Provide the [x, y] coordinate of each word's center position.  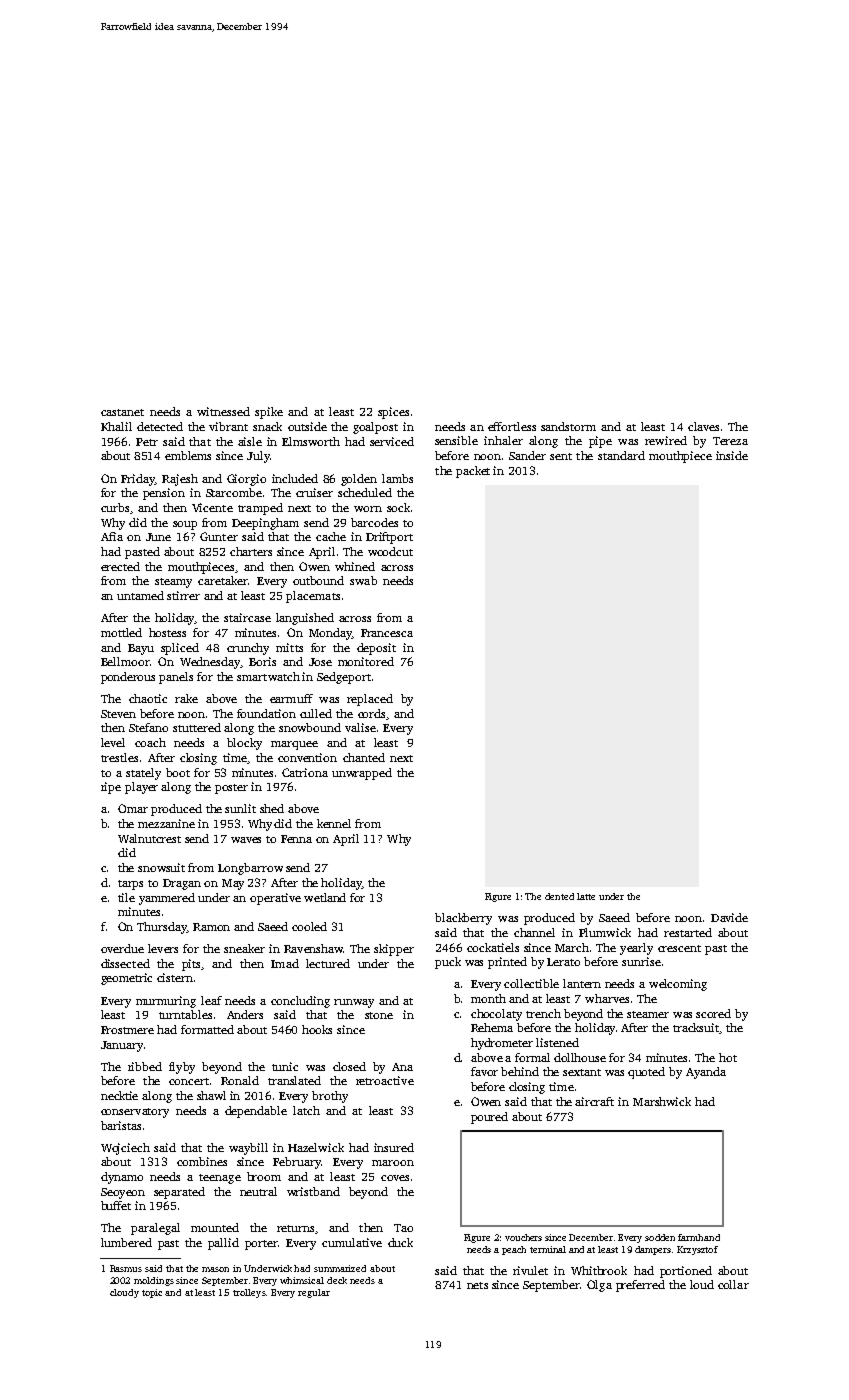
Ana [402, 1067]
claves [703, 426]
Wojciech [125, 1149]
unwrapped [362, 774]
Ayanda [706, 1073]
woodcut [390, 551]
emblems [188, 455]
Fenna [296, 839]
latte [586, 896]
